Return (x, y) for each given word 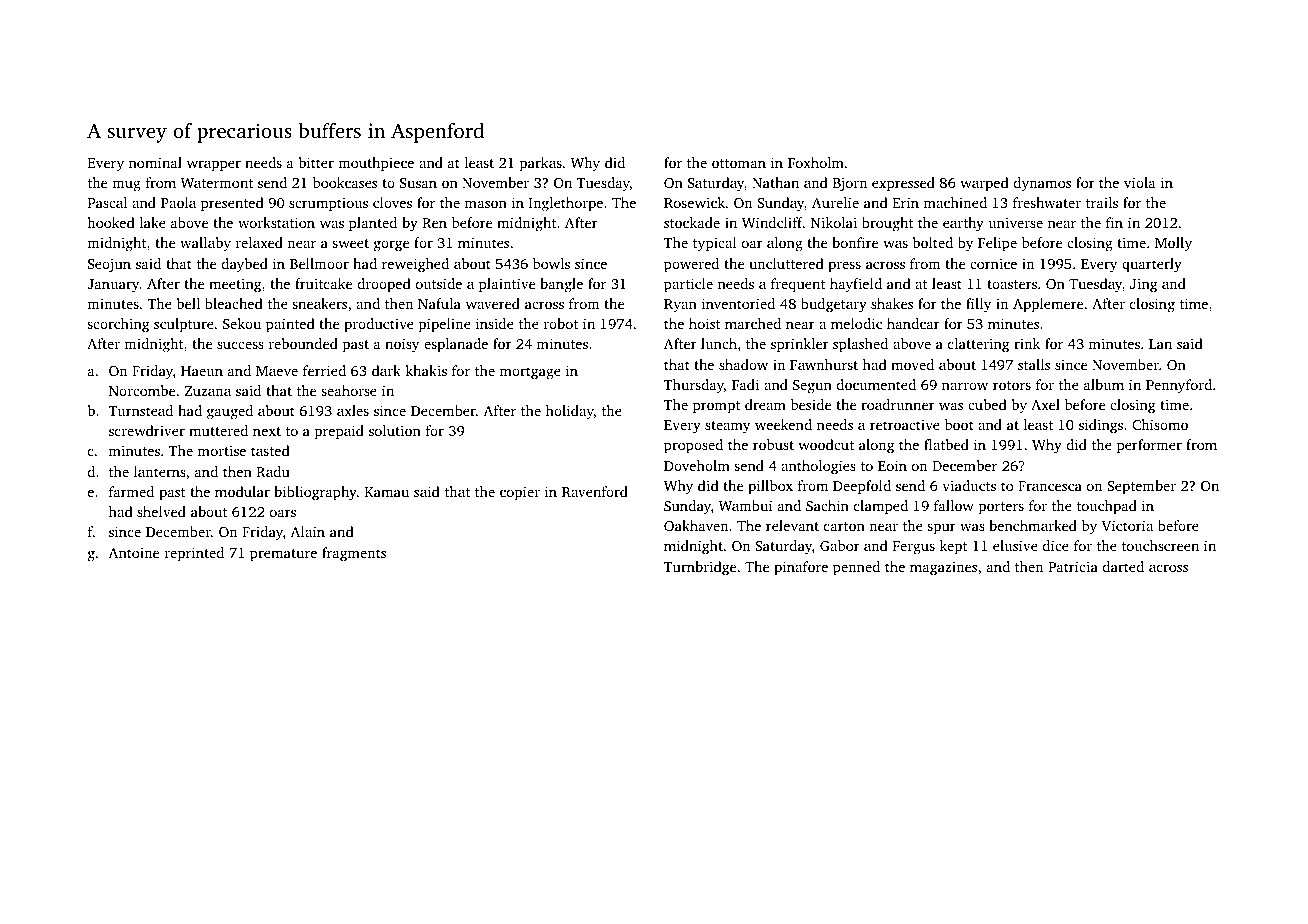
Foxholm (816, 162)
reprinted (194, 554)
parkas (541, 164)
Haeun (202, 371)
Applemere (1048, 305)
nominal (155, 162)
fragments (354, 554)
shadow (743, 364)
